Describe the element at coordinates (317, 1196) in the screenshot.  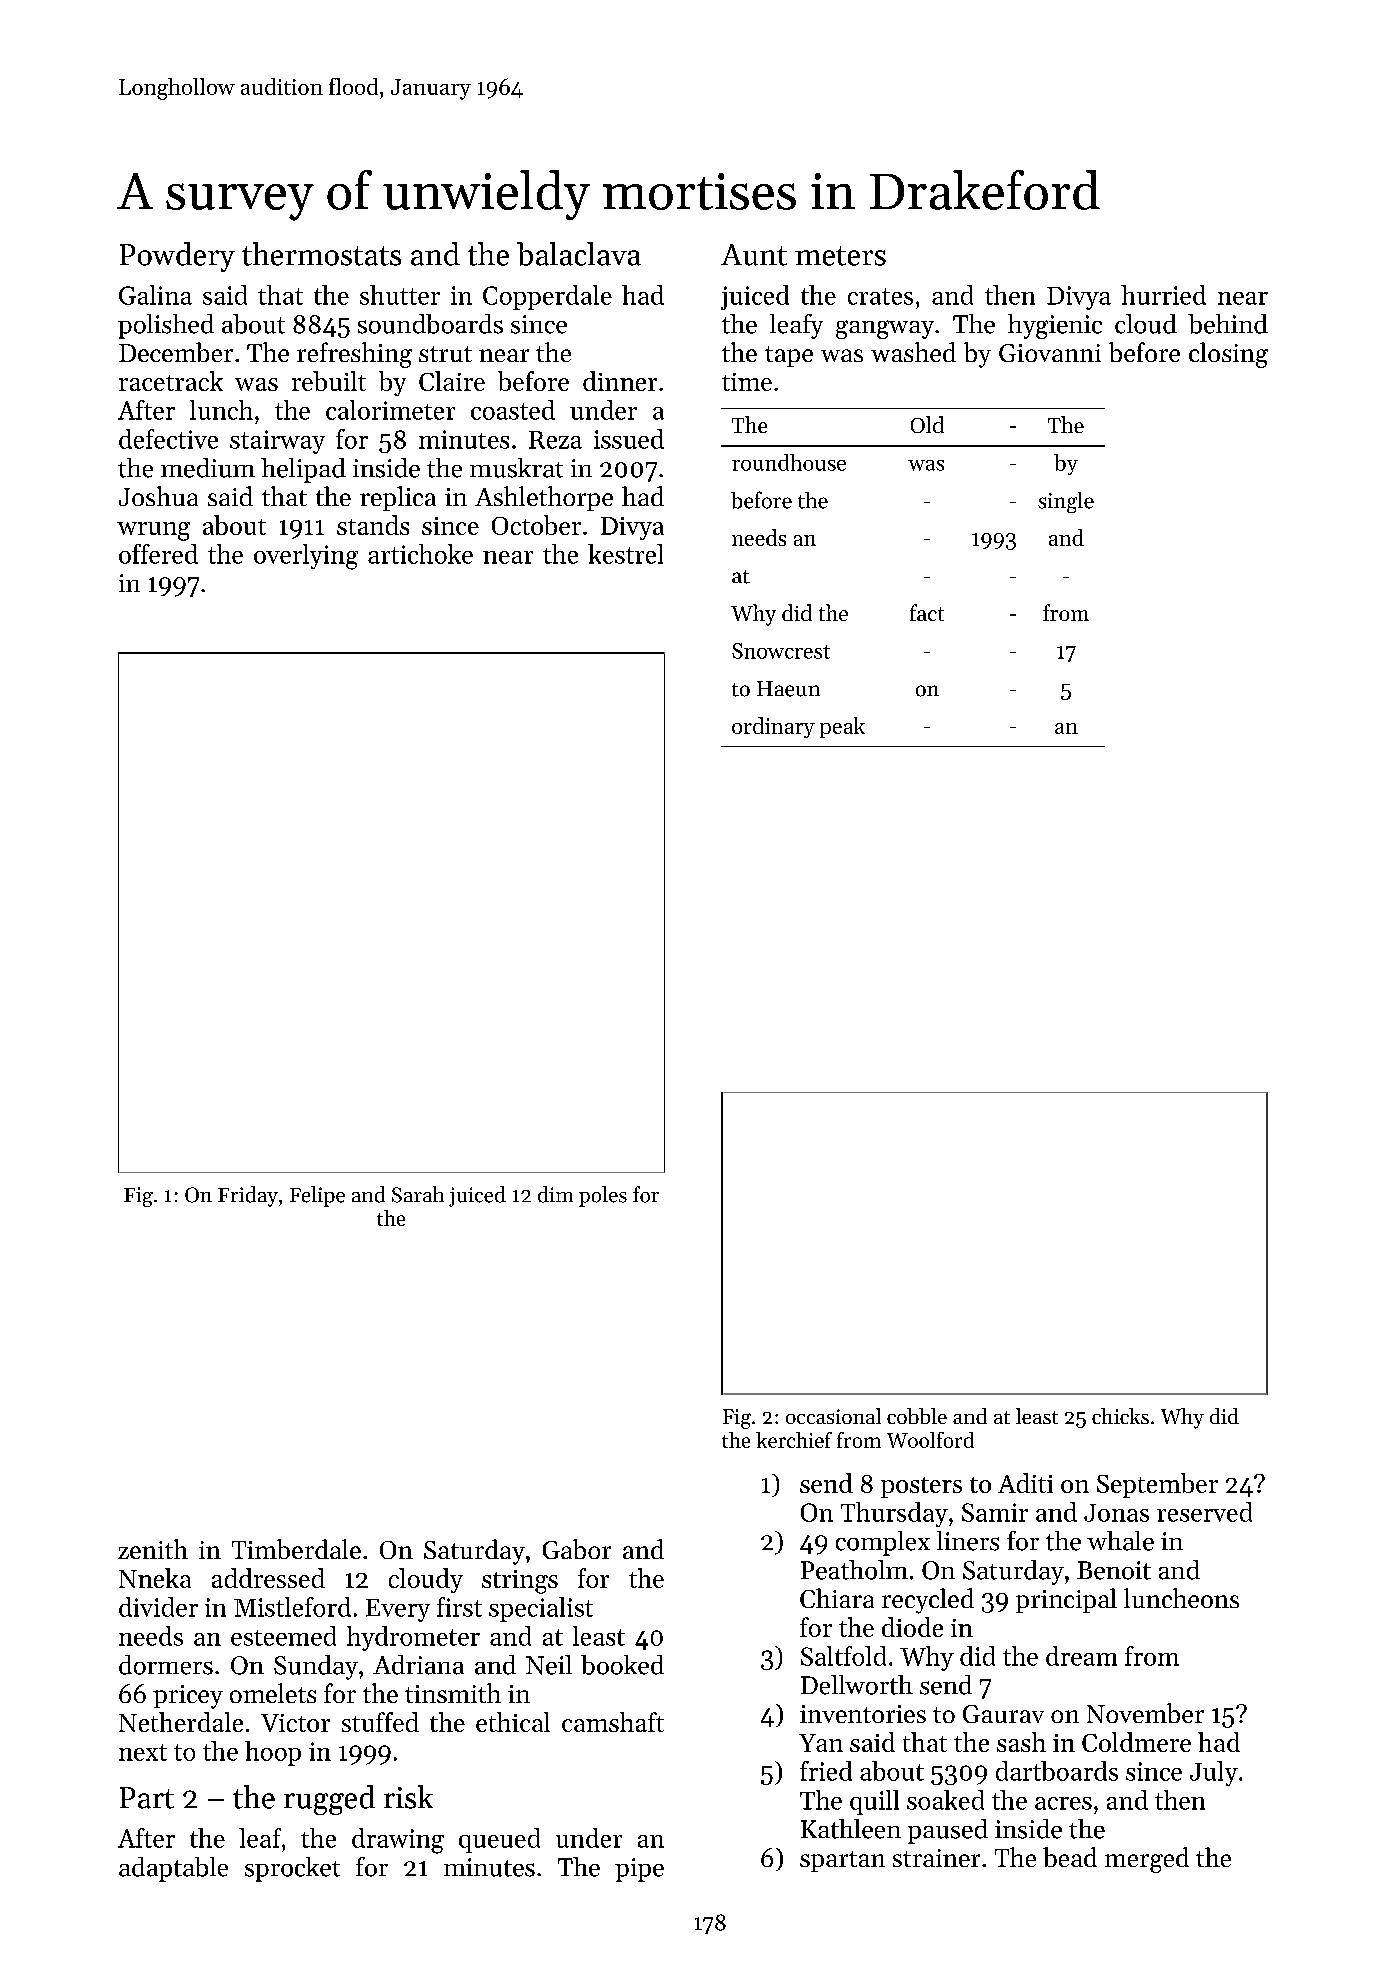
I see `Felipe` at that location.
